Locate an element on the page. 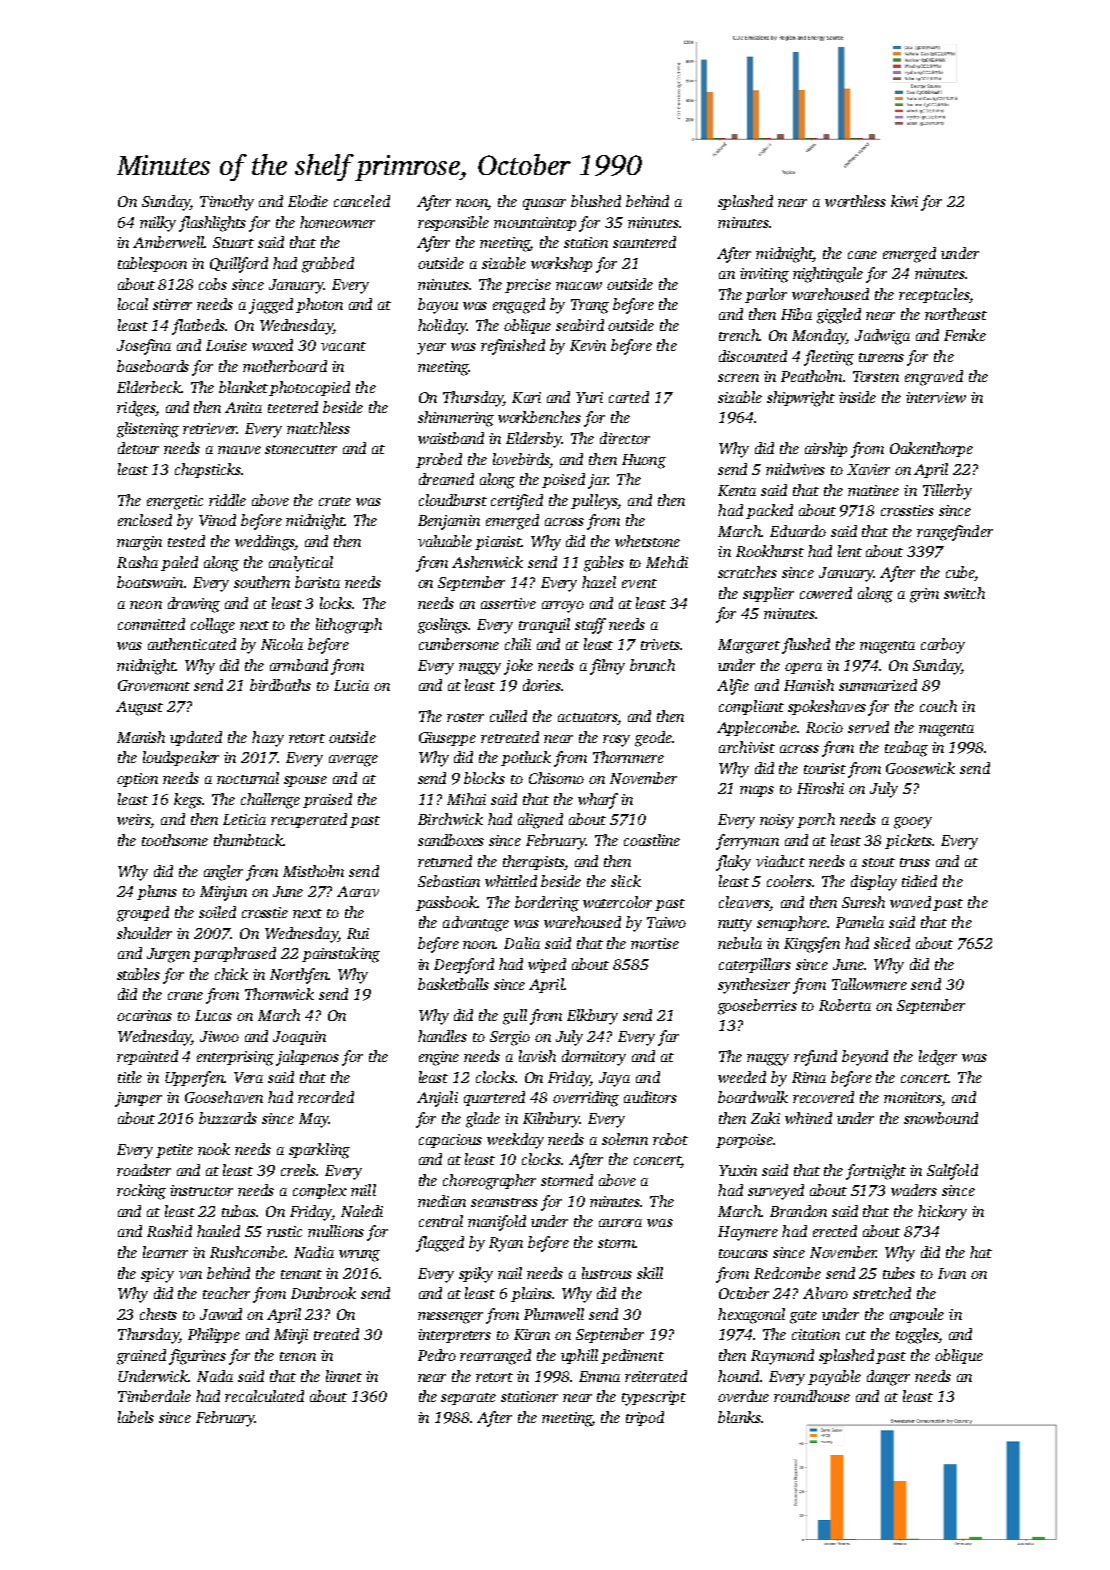  receptacles is located at coordinates (934, 295).
